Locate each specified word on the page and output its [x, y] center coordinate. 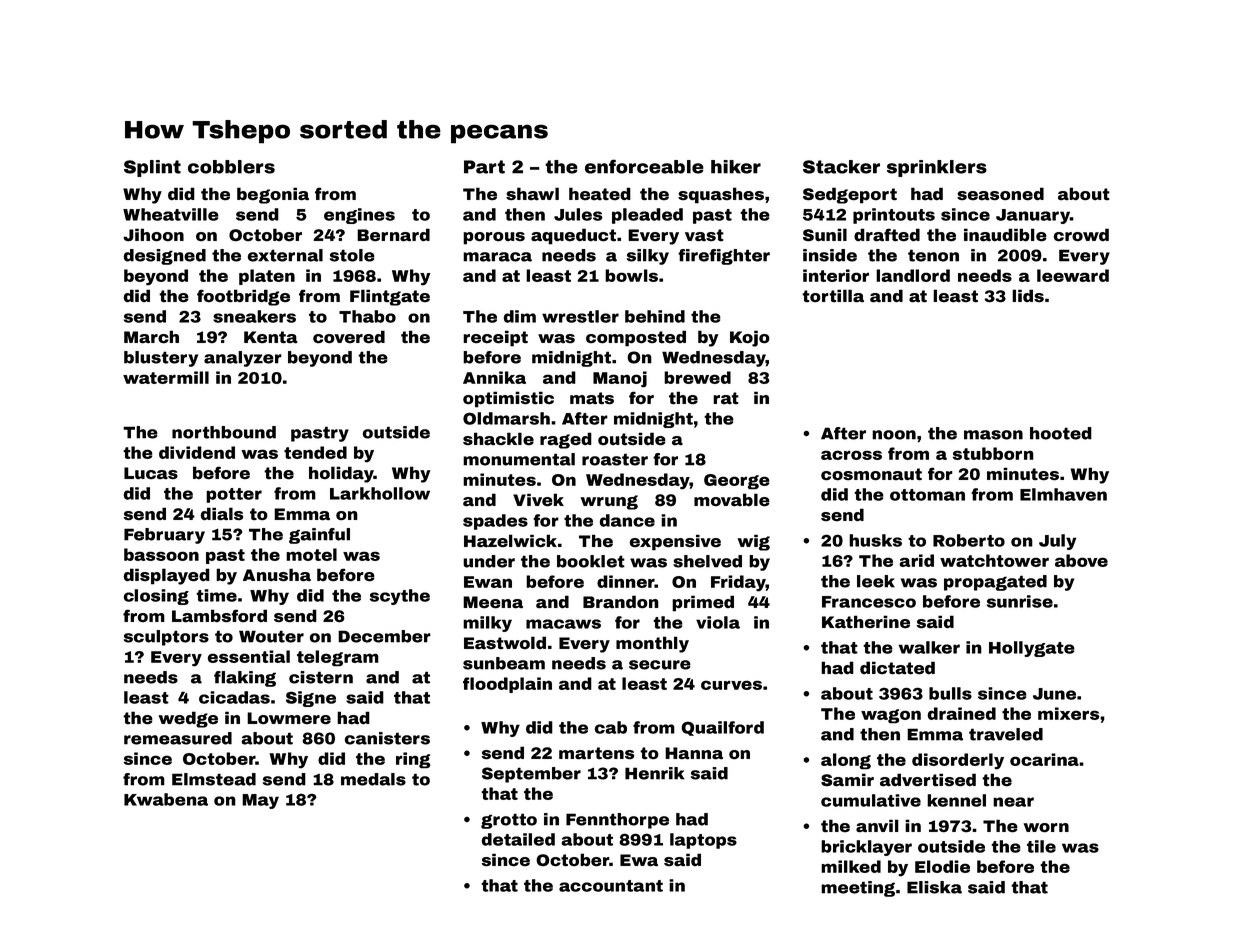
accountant [611, 886]
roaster [615, 459]
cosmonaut [871, 474]
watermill [166, 377]
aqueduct [573, 236]
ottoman [927, 495]
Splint [152, 168]
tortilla [833, 296]
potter [234, 495]
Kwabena [166, 799]
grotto [509, 821]
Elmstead [214, 779]
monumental [519, 459]
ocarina [1044, 759]
